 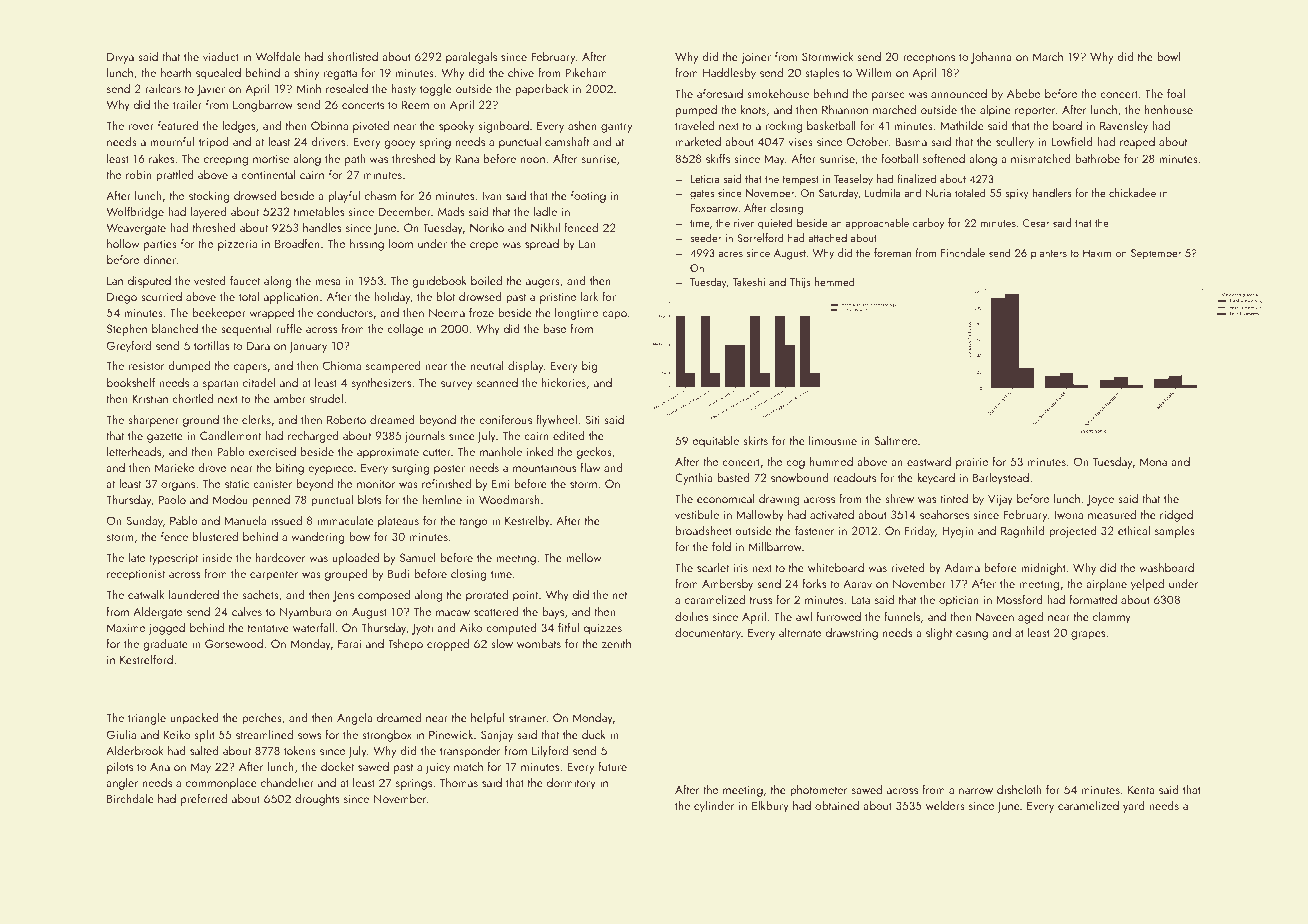 What do you see at coordinates (1153, 462) in the screenshot?
I see `Mona` at bounding box center [1153, 462].
